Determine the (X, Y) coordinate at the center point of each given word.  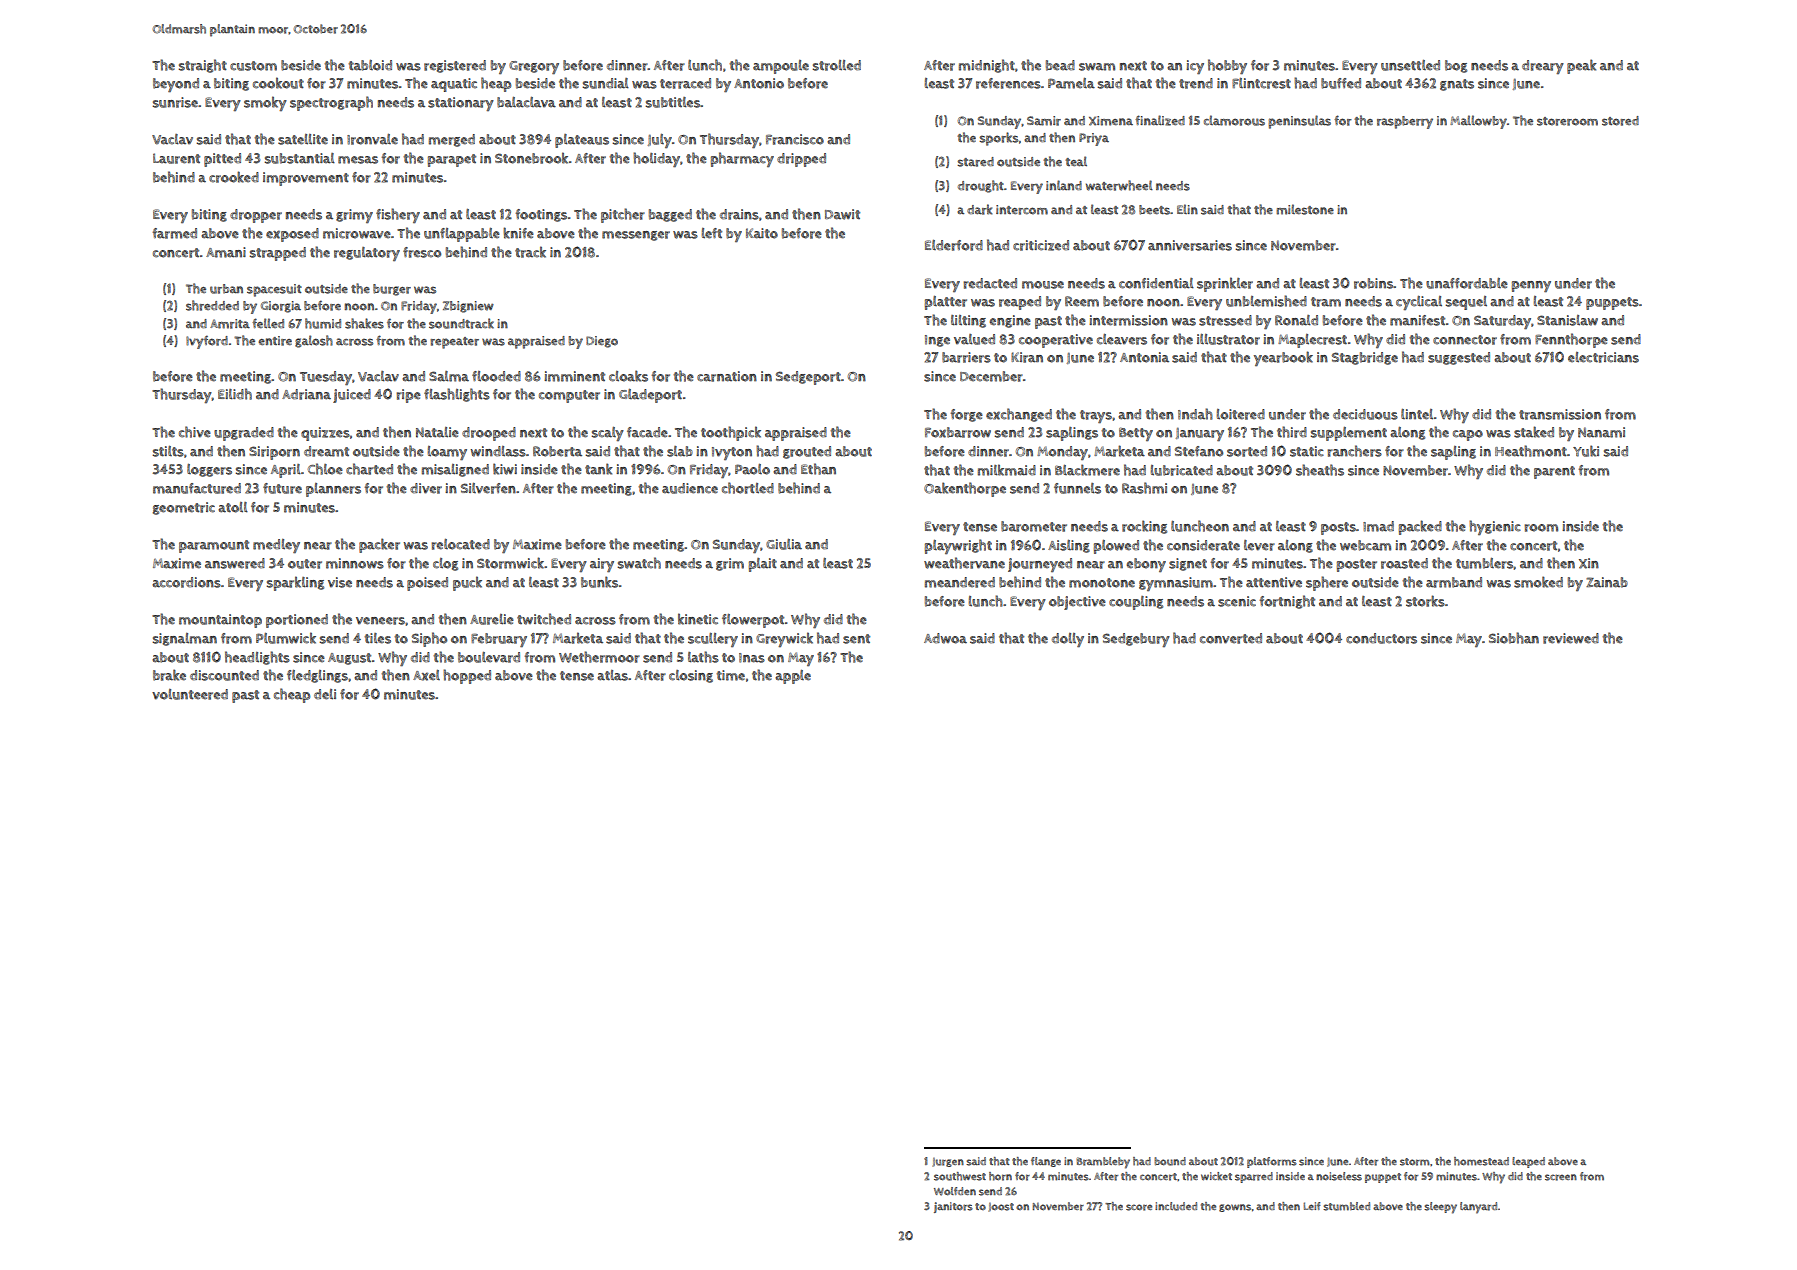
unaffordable (1467, 283)
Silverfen (488, 488)
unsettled (1410, 65)
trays (1096, 416)
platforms (1272, 1162)
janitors (953, 1207)
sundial (606, 83)
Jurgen (948, 1162)
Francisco (795, 139)
